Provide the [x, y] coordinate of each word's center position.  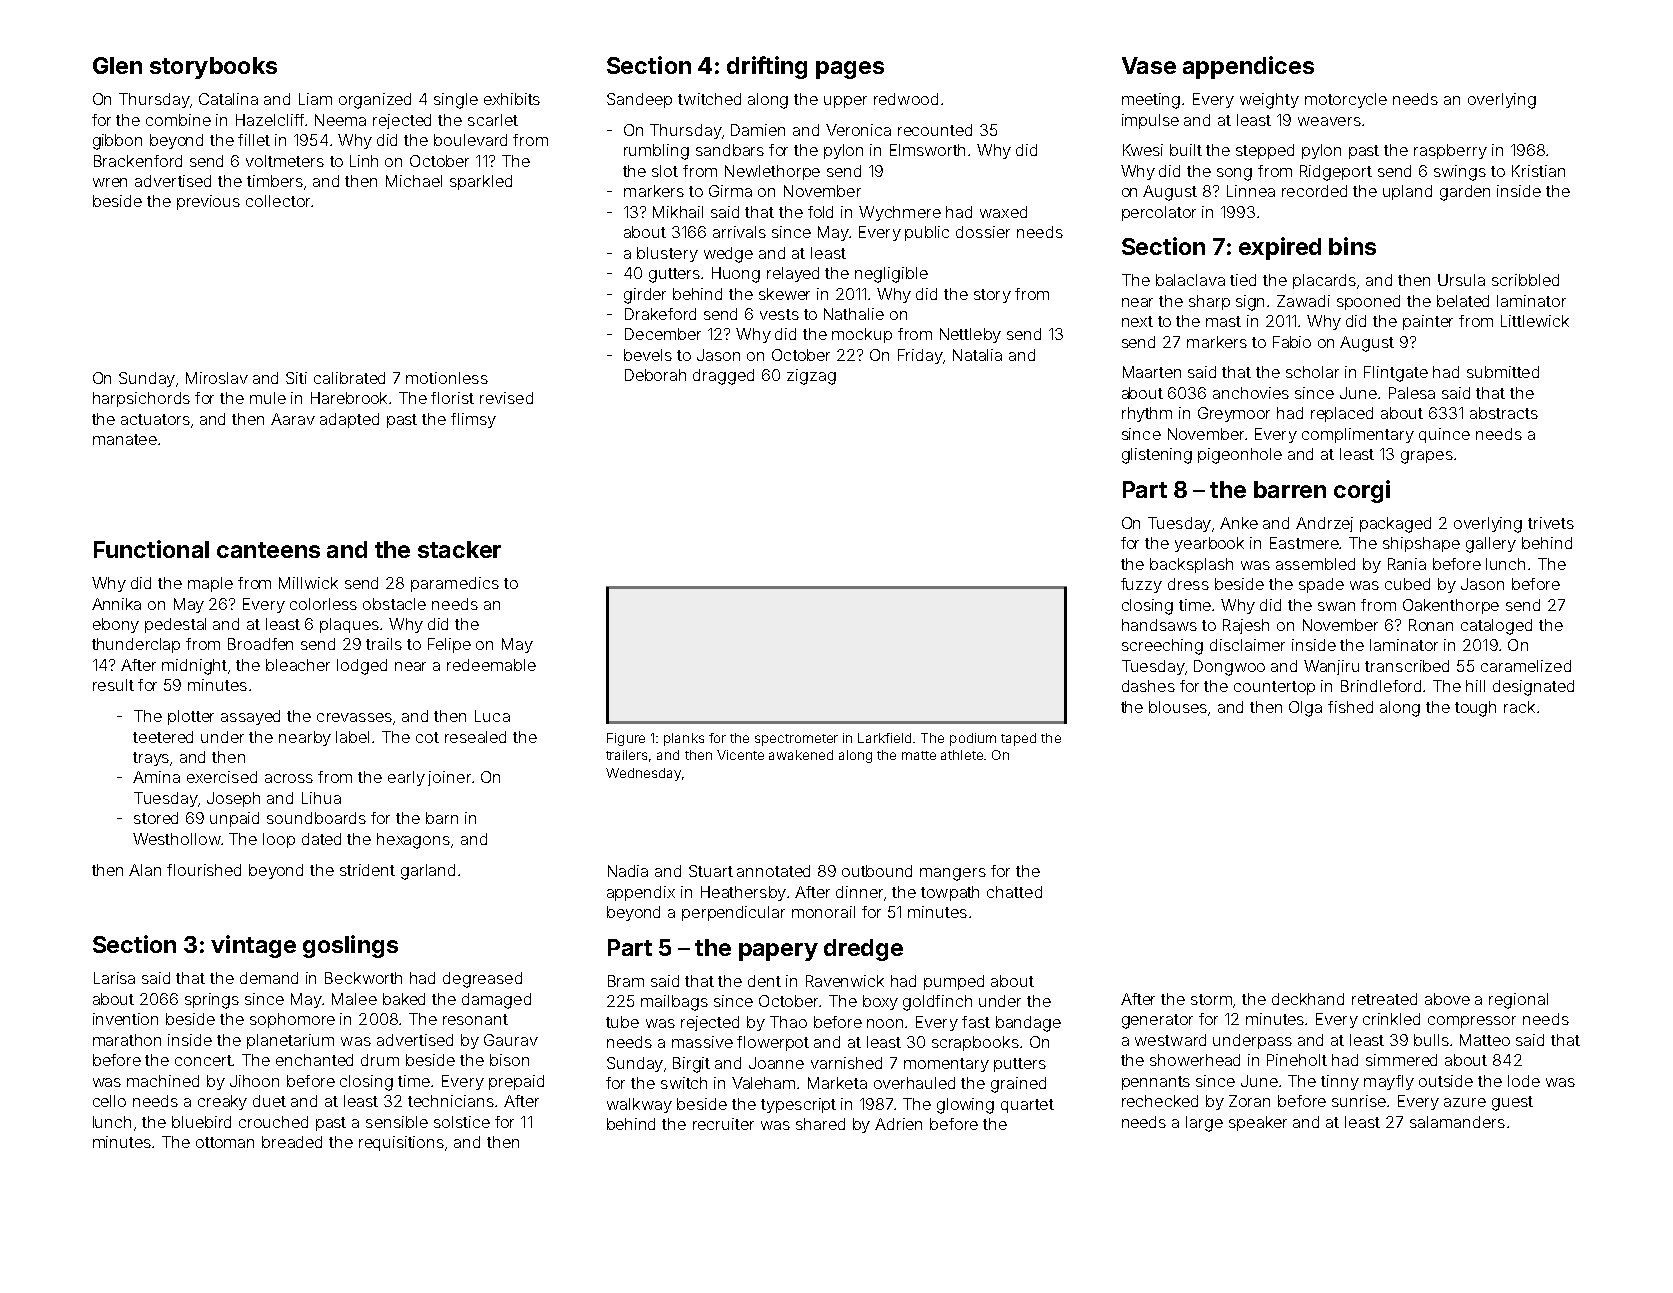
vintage [253, 946]
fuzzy [1141, 585]
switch [684, 1083]
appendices [1248, 67]
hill [1475, 686]
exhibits [512, 99]
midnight [194, 667]
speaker [1258, 1123]
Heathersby [743, 893]
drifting [767, 67]
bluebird [201, 1122]
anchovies [1251, 393]
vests [779, 314]
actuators [155, 419]
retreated [1384, 999]
